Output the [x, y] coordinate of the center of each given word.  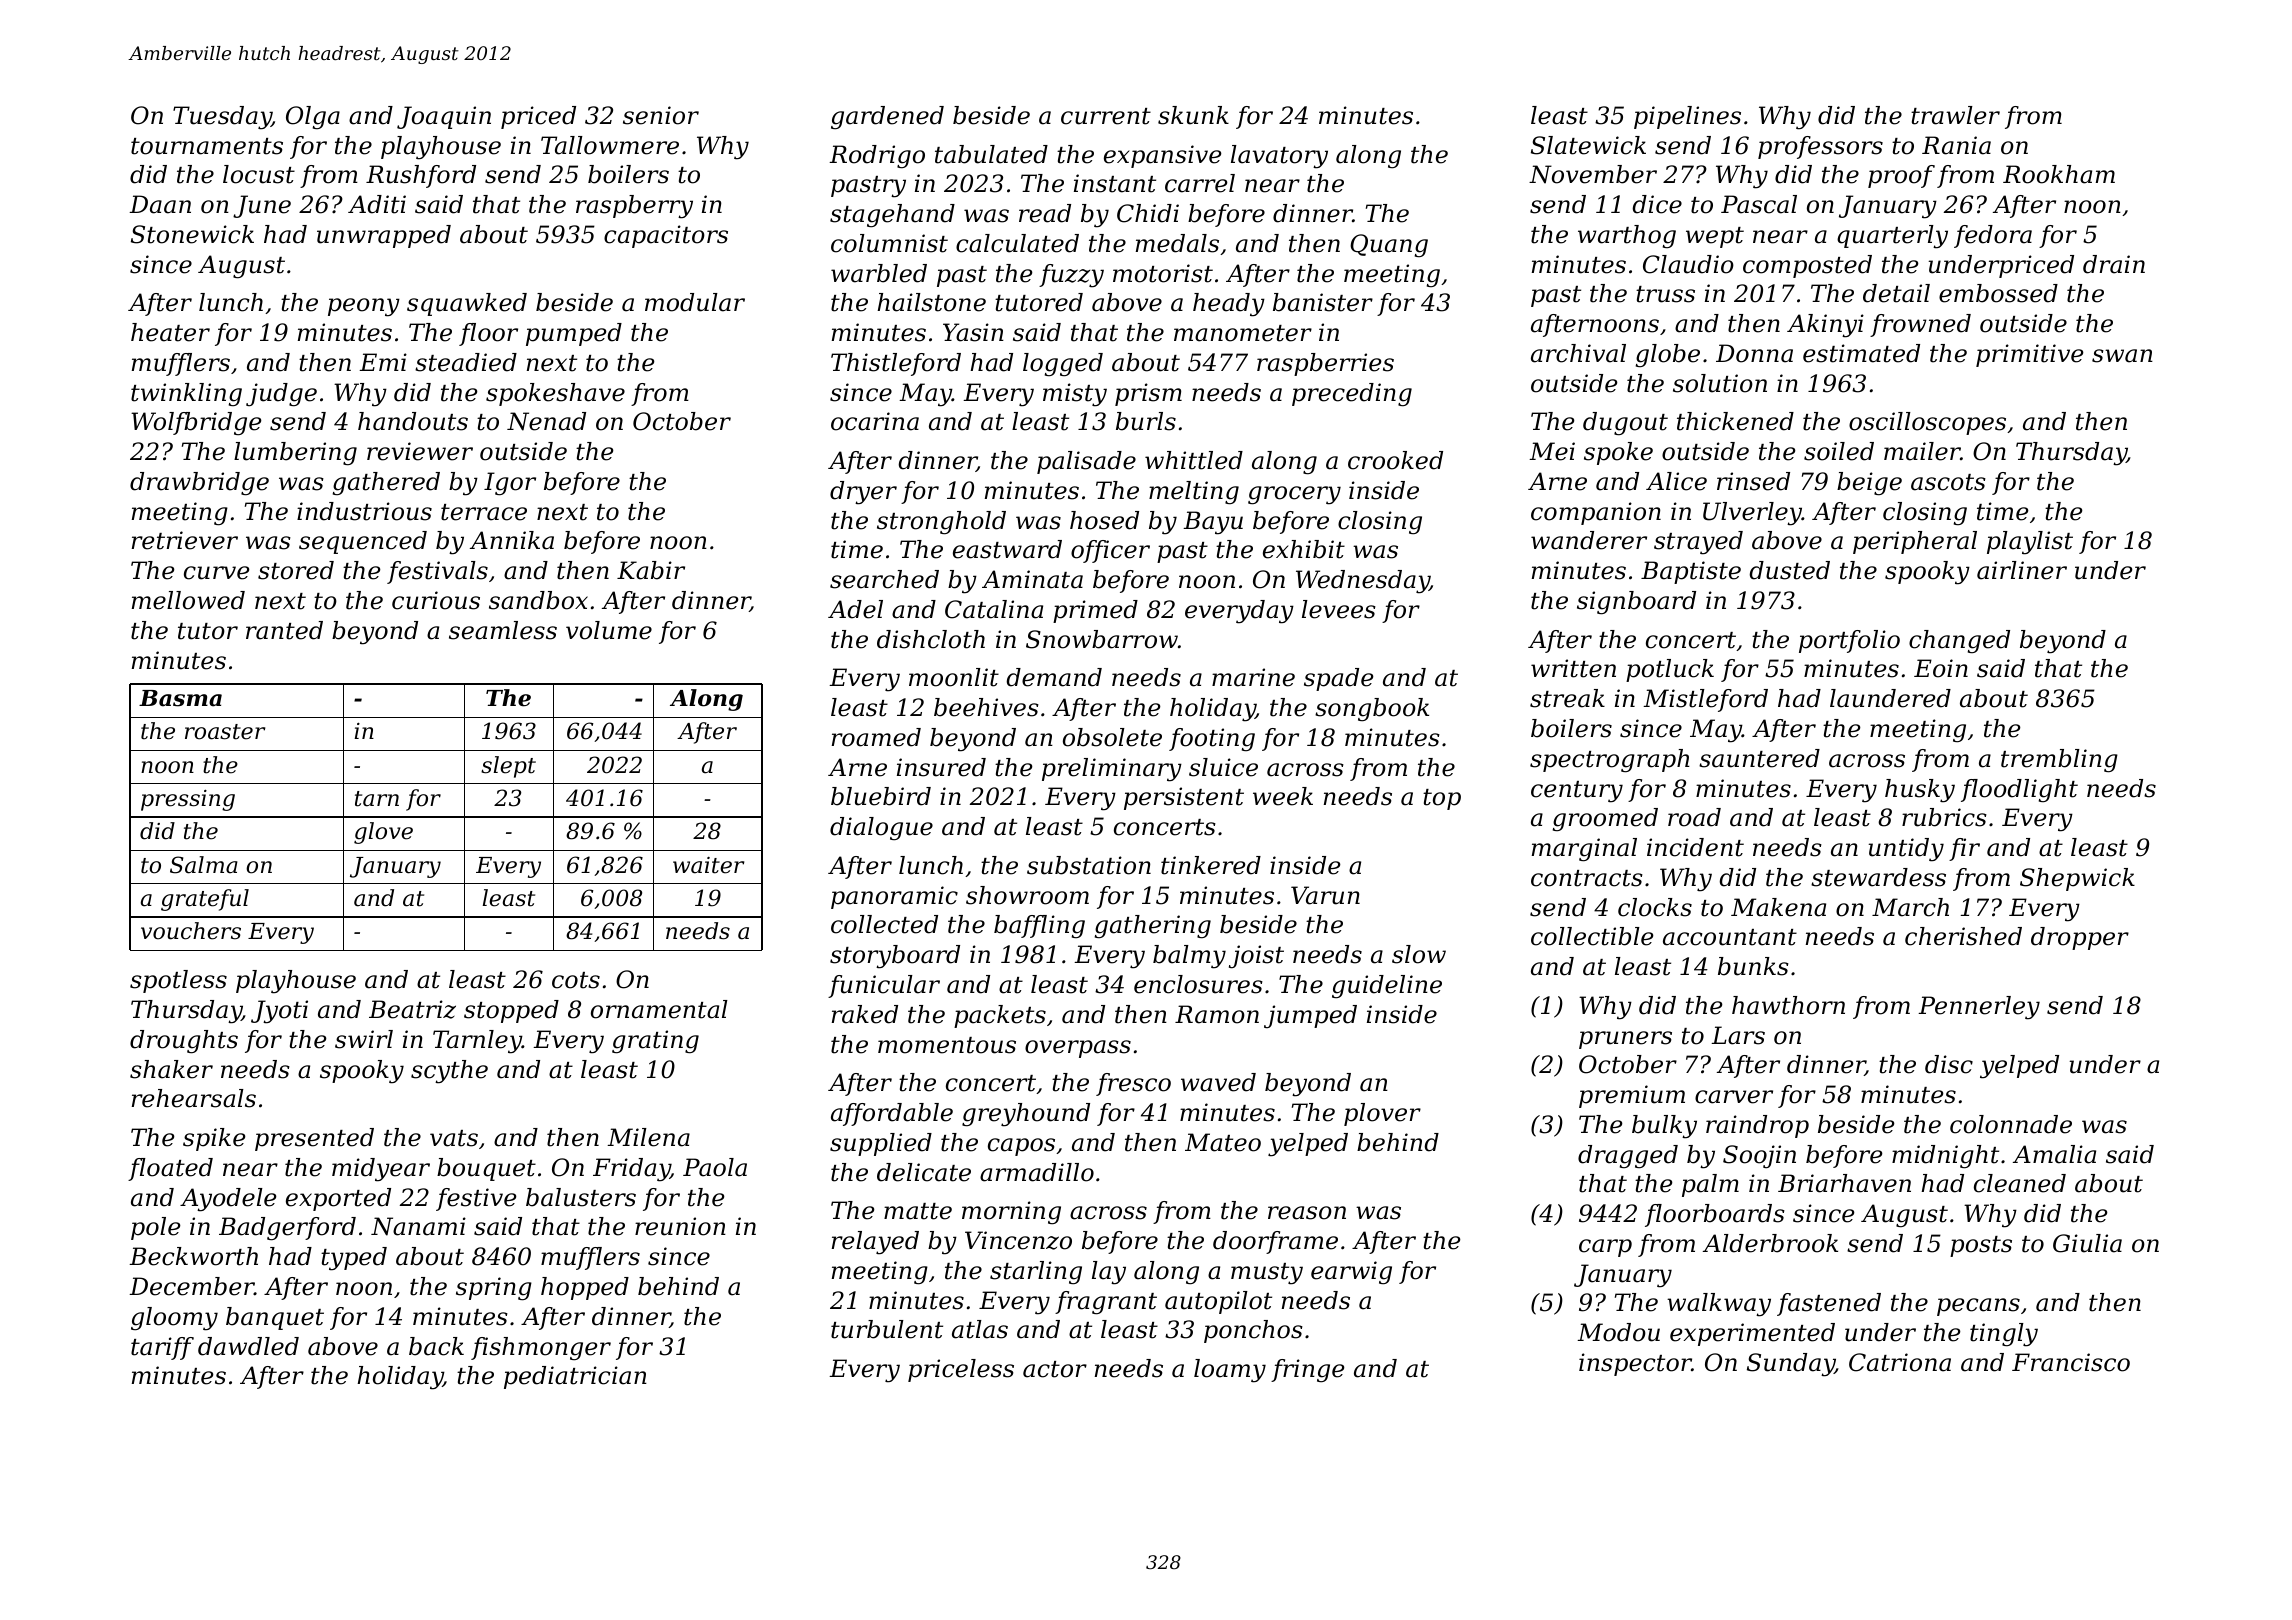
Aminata [1032, 579]
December [191, 1286]
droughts [184, 1042]
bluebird [881, 796]
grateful [205, 900]
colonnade [2011, 1124]
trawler [1955, 115]
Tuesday [222, 118]
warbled [879, 273]
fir [1964, 849]
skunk [1193, 115]
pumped [574, 334]
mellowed [188, 600]
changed [1959, 641]
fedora [1993, 236]
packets [1000, 1016]
